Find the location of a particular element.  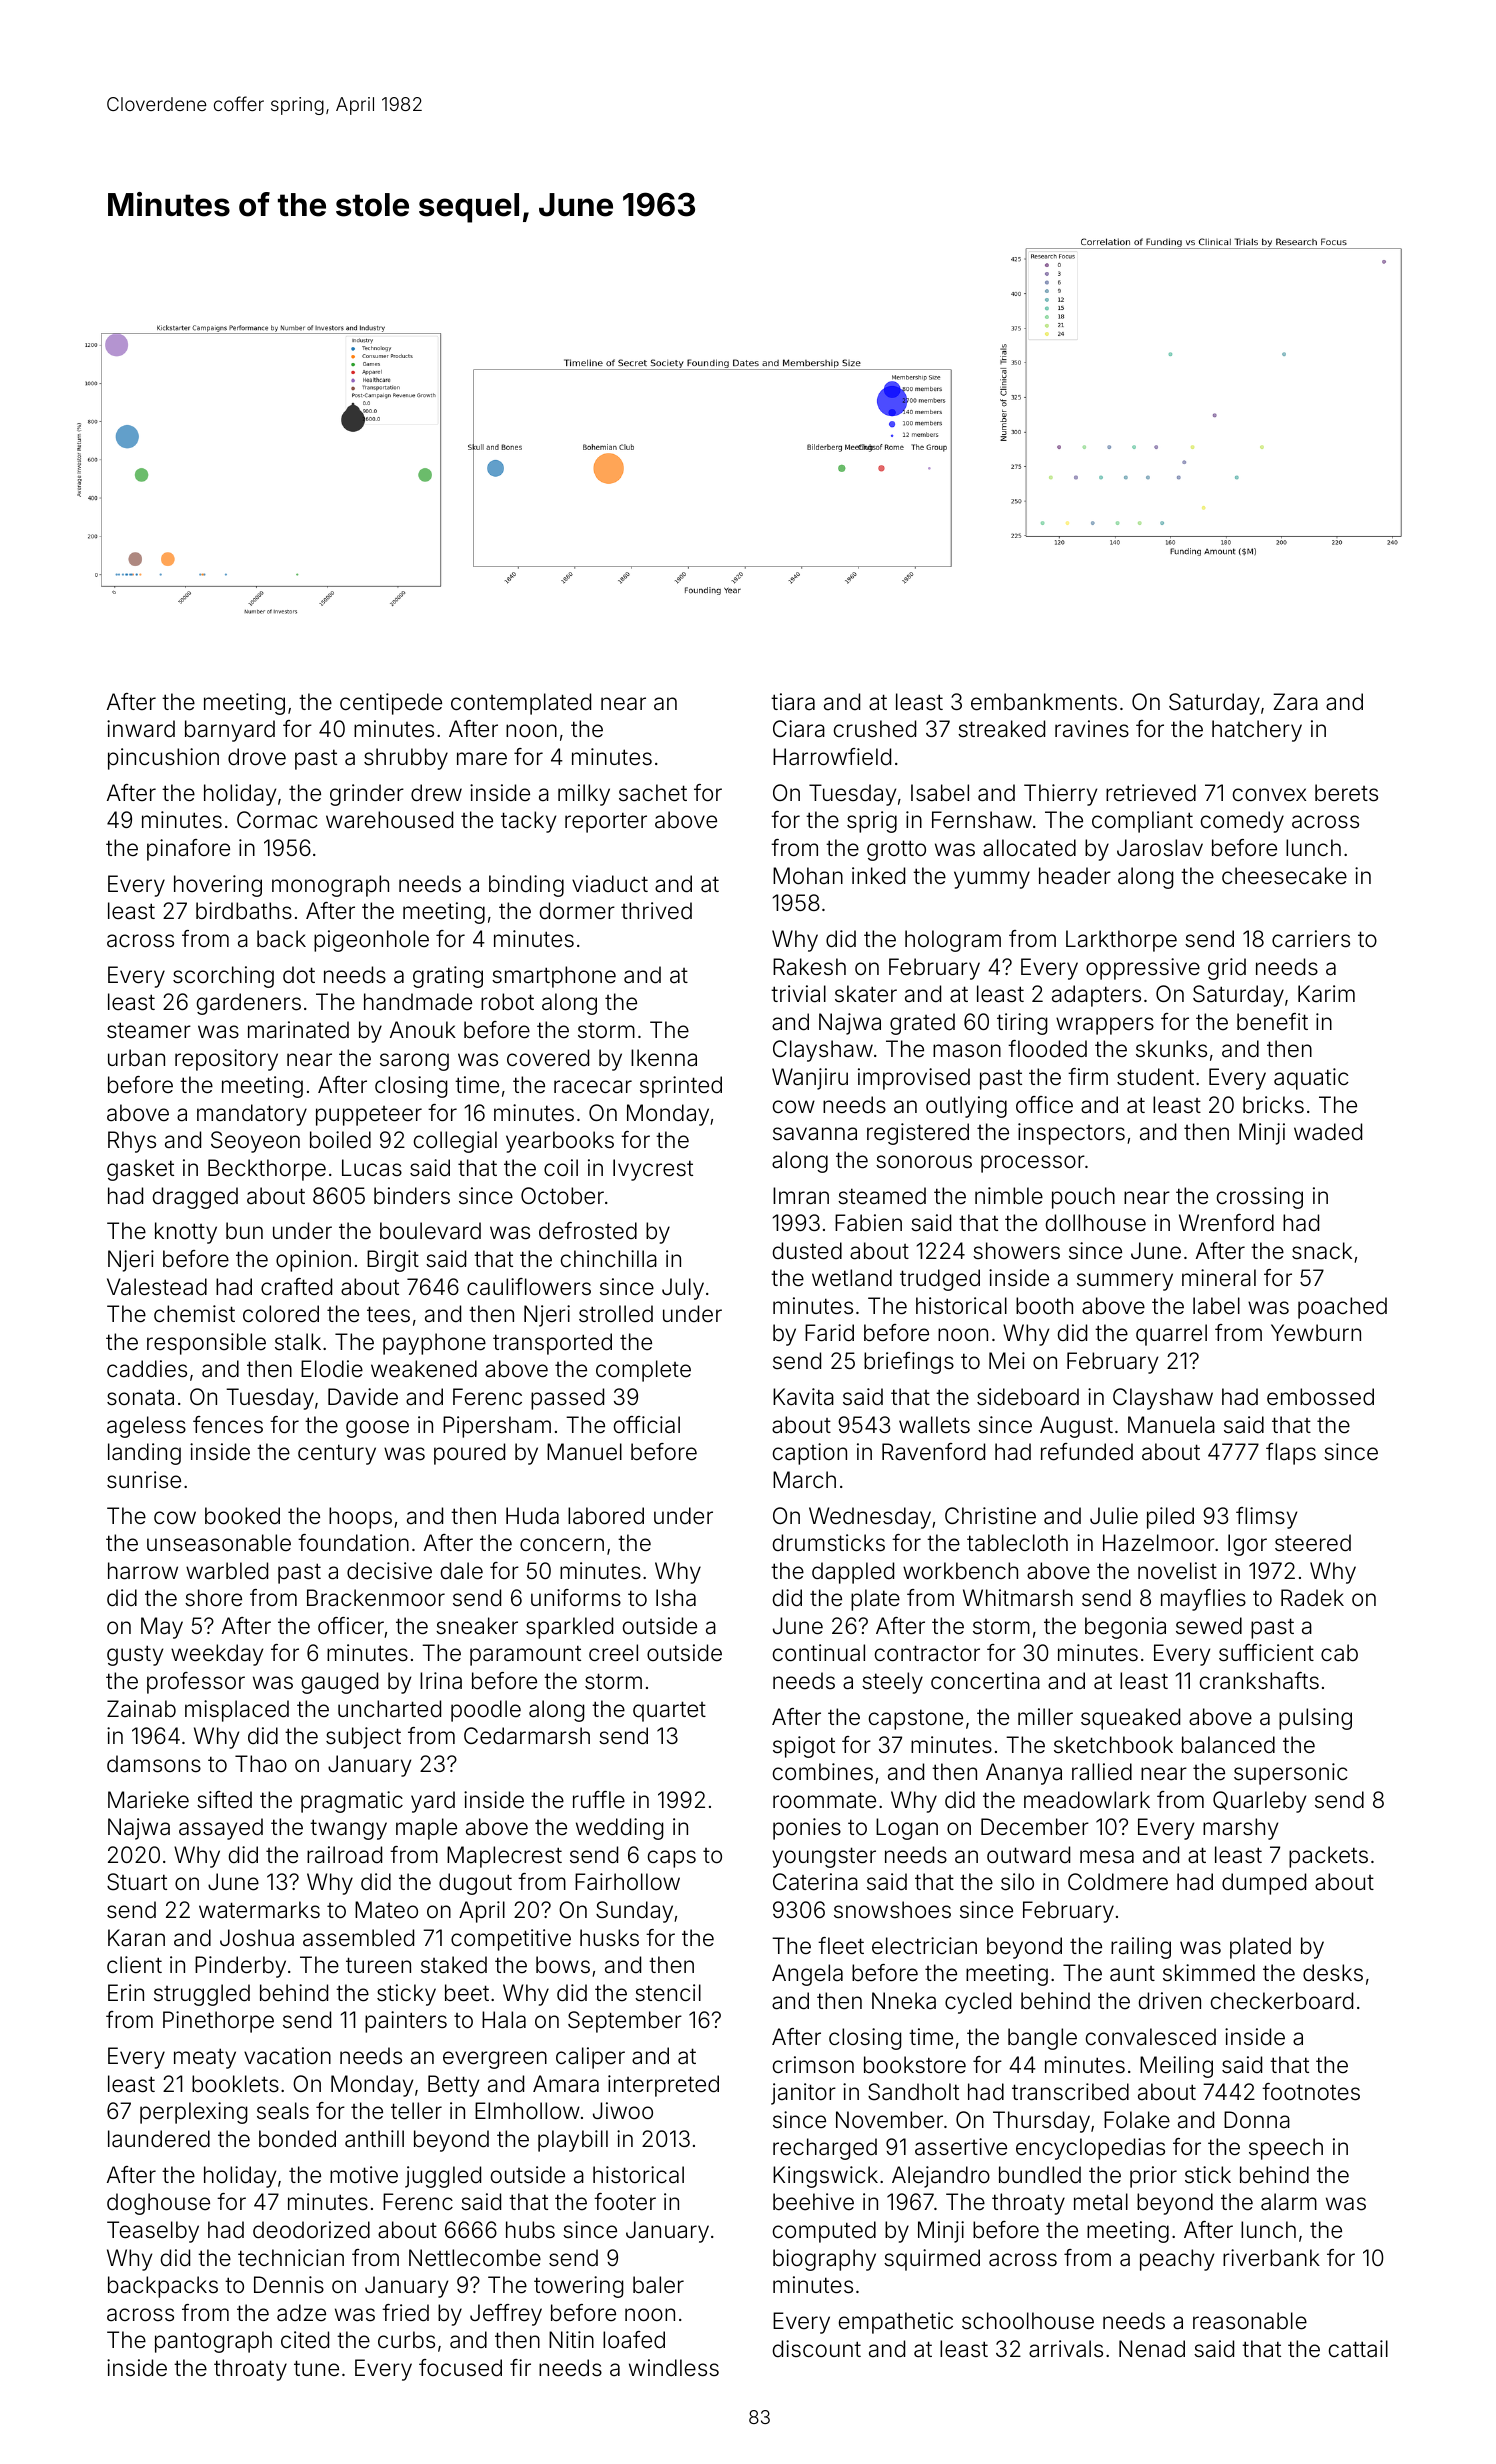

playbill is located at coordinates (573, 2141).
